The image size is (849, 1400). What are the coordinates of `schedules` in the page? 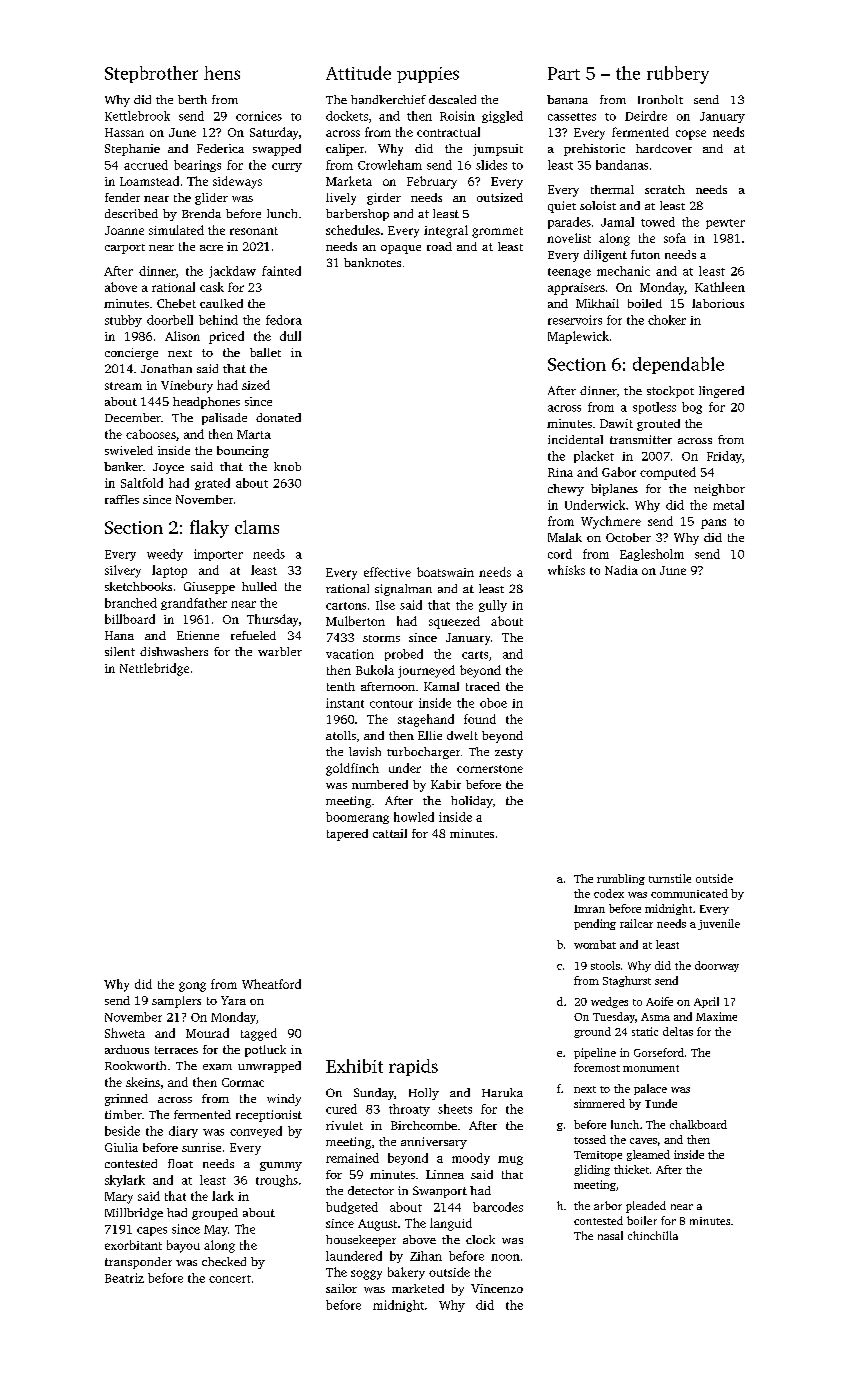 It's located at (353, 230).
